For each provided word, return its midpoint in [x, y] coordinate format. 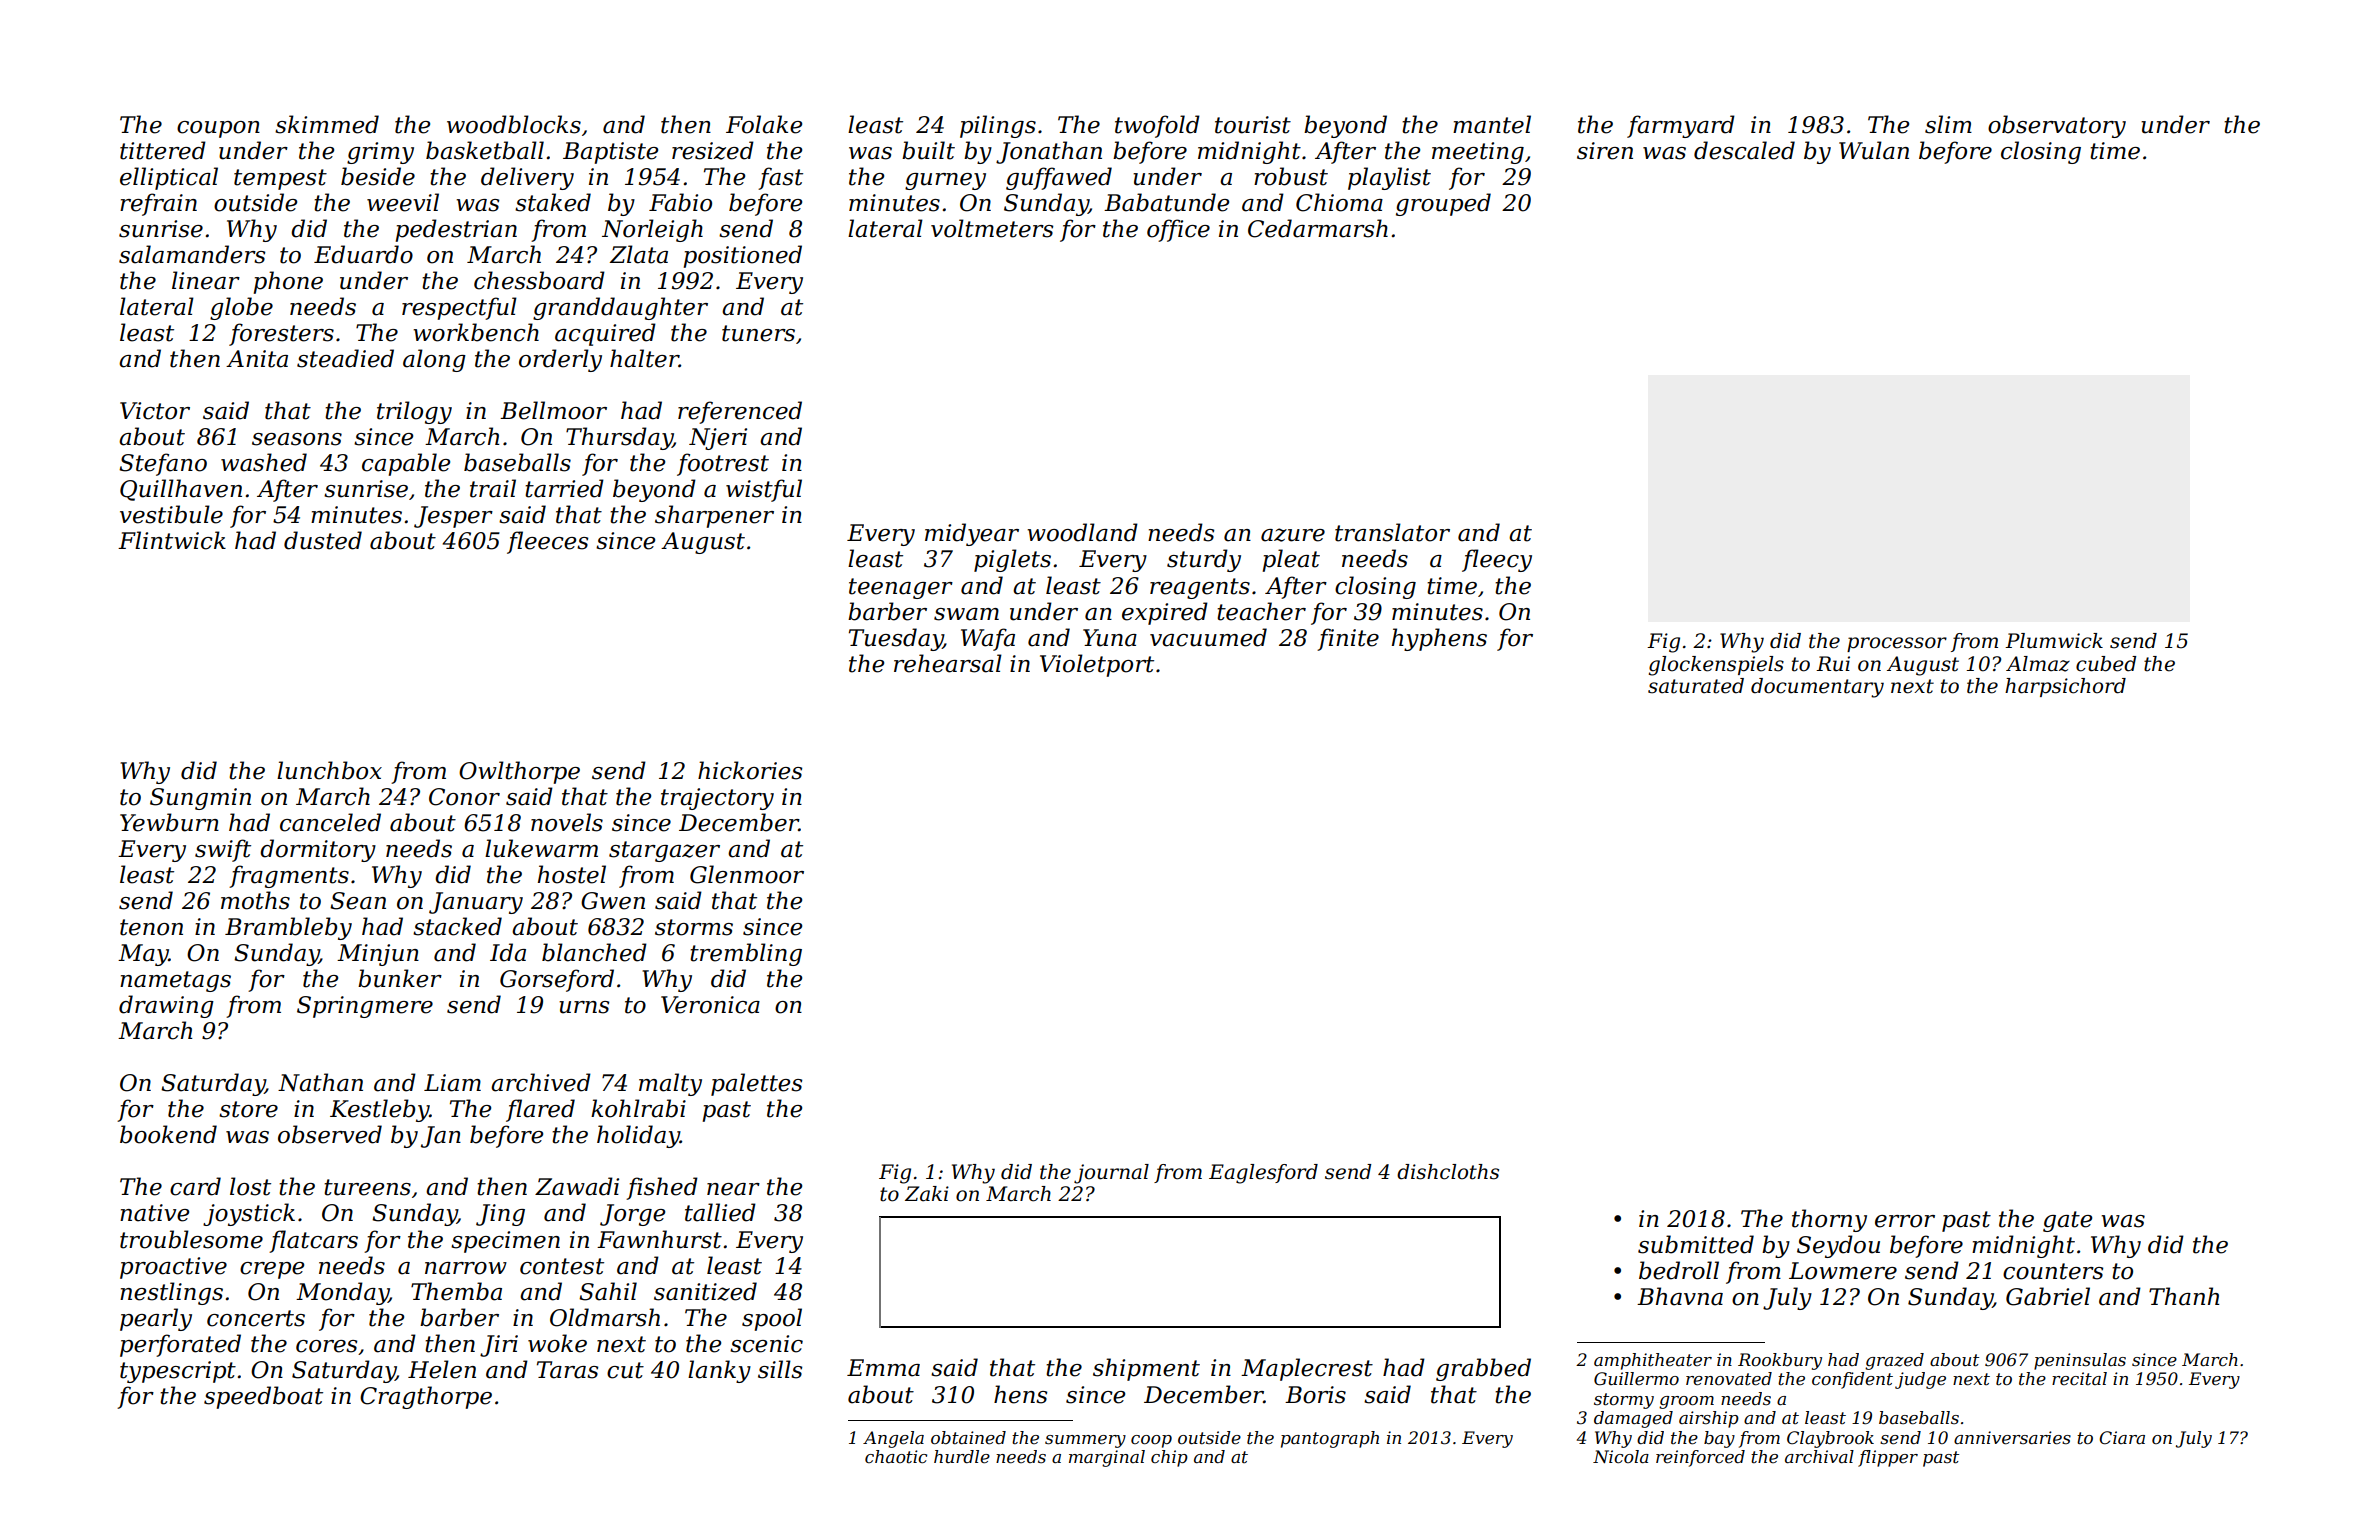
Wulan [1874, 150]
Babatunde [1166, 202]
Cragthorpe [426, 1397]
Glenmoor [747, 874]
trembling [746, 954]
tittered [163, 150]
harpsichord [2065, 687]
